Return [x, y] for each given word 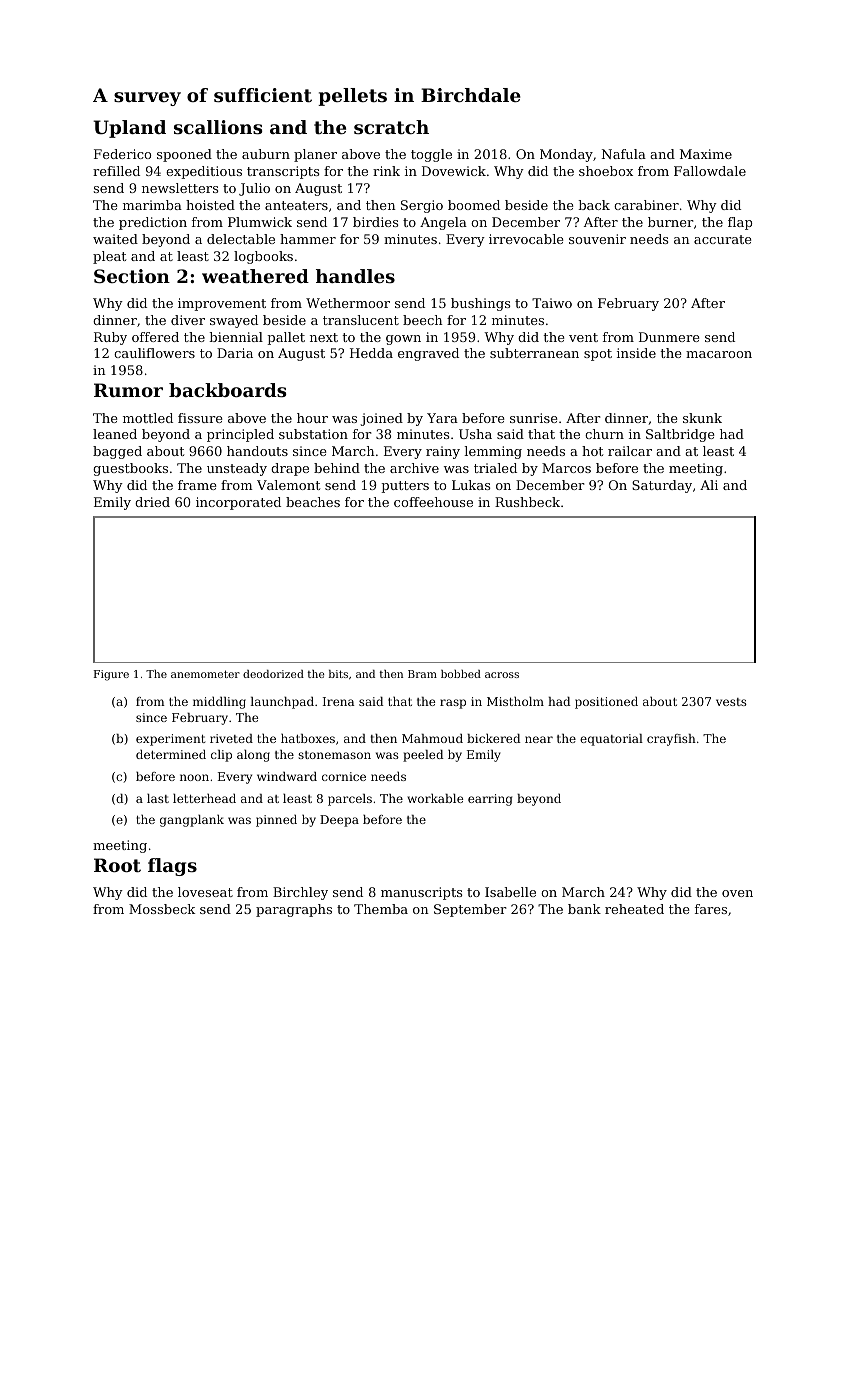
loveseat [205, 892]
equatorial [611, 740]
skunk [702, 418]
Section [132, 276]
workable [435, 798]
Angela [443, 223]
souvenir [597, 239]
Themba [381, 909]
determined [171, 754]
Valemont [288, 485]
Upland [129, 129]
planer [315, 155]
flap [740, 223]
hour [312, 418]
